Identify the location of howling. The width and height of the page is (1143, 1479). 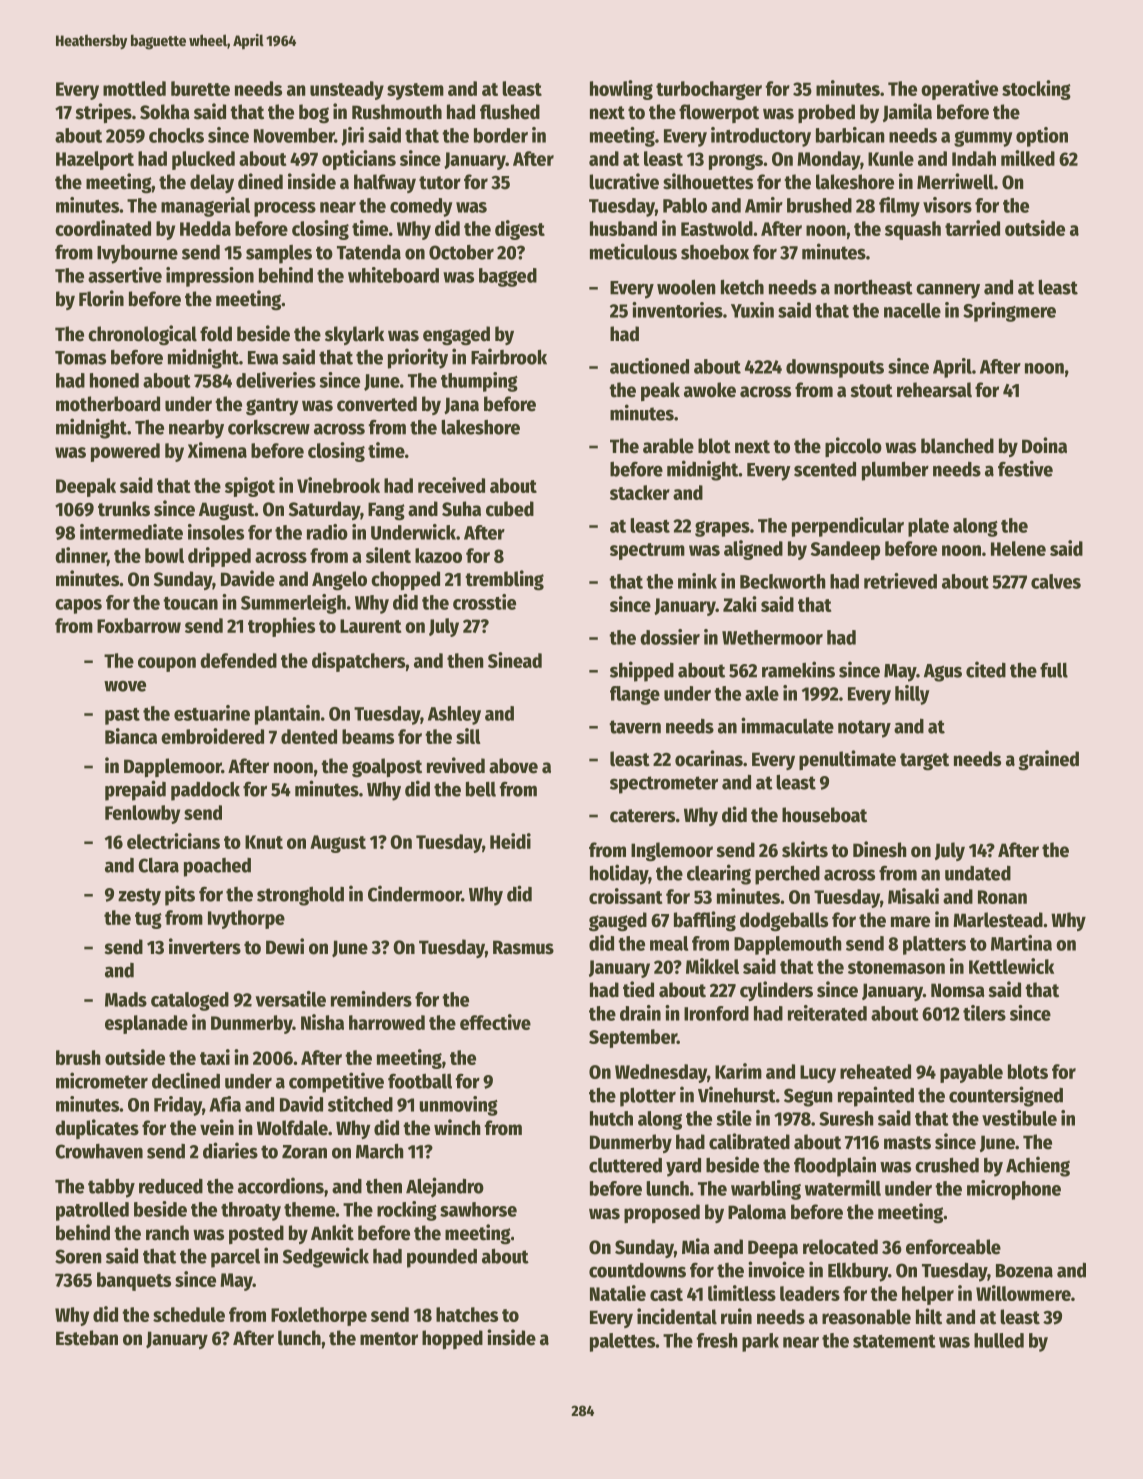
(621, 90).
